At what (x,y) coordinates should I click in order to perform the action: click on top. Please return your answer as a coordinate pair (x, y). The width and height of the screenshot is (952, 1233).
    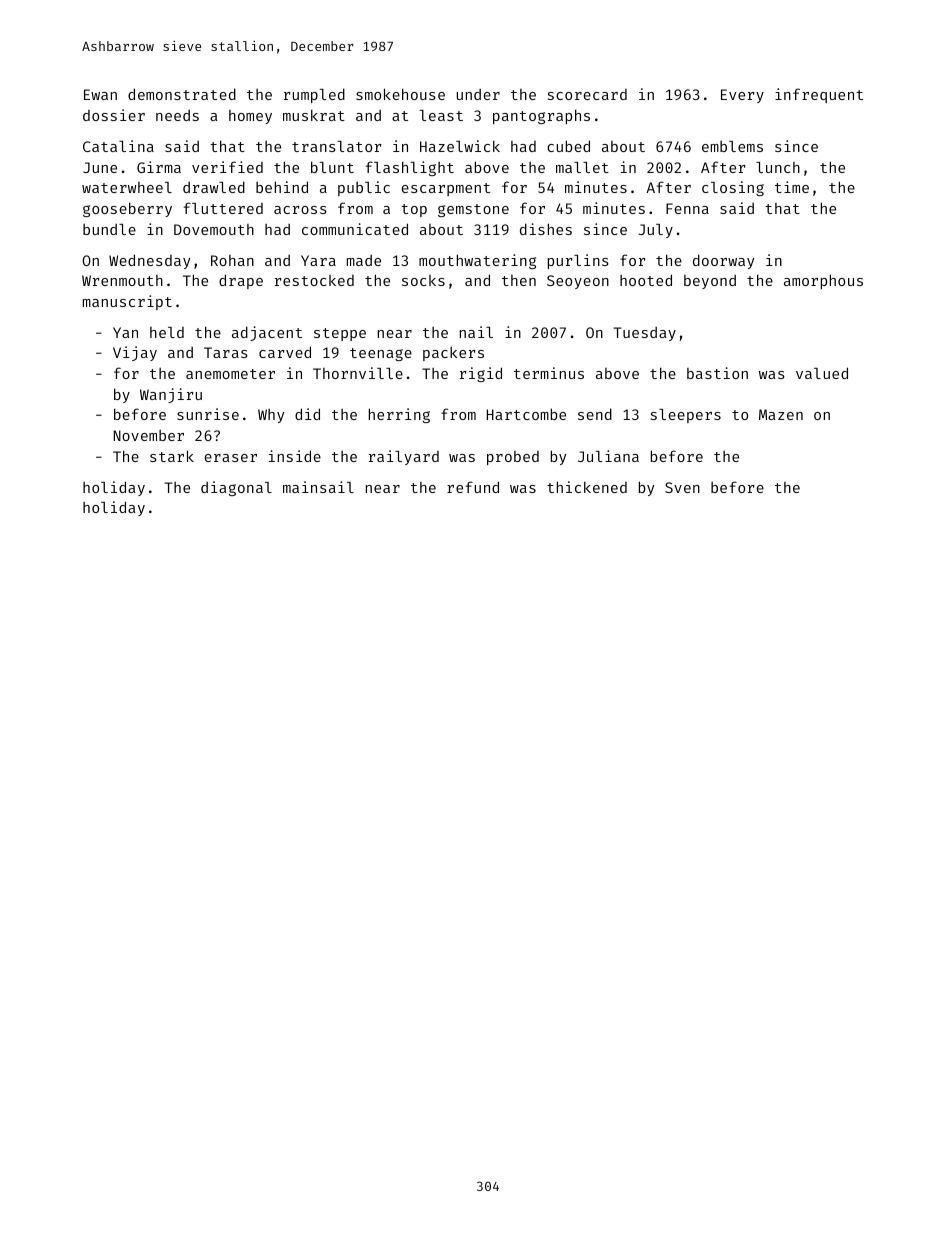
    Looking at the image, I should click on (414, 210).
